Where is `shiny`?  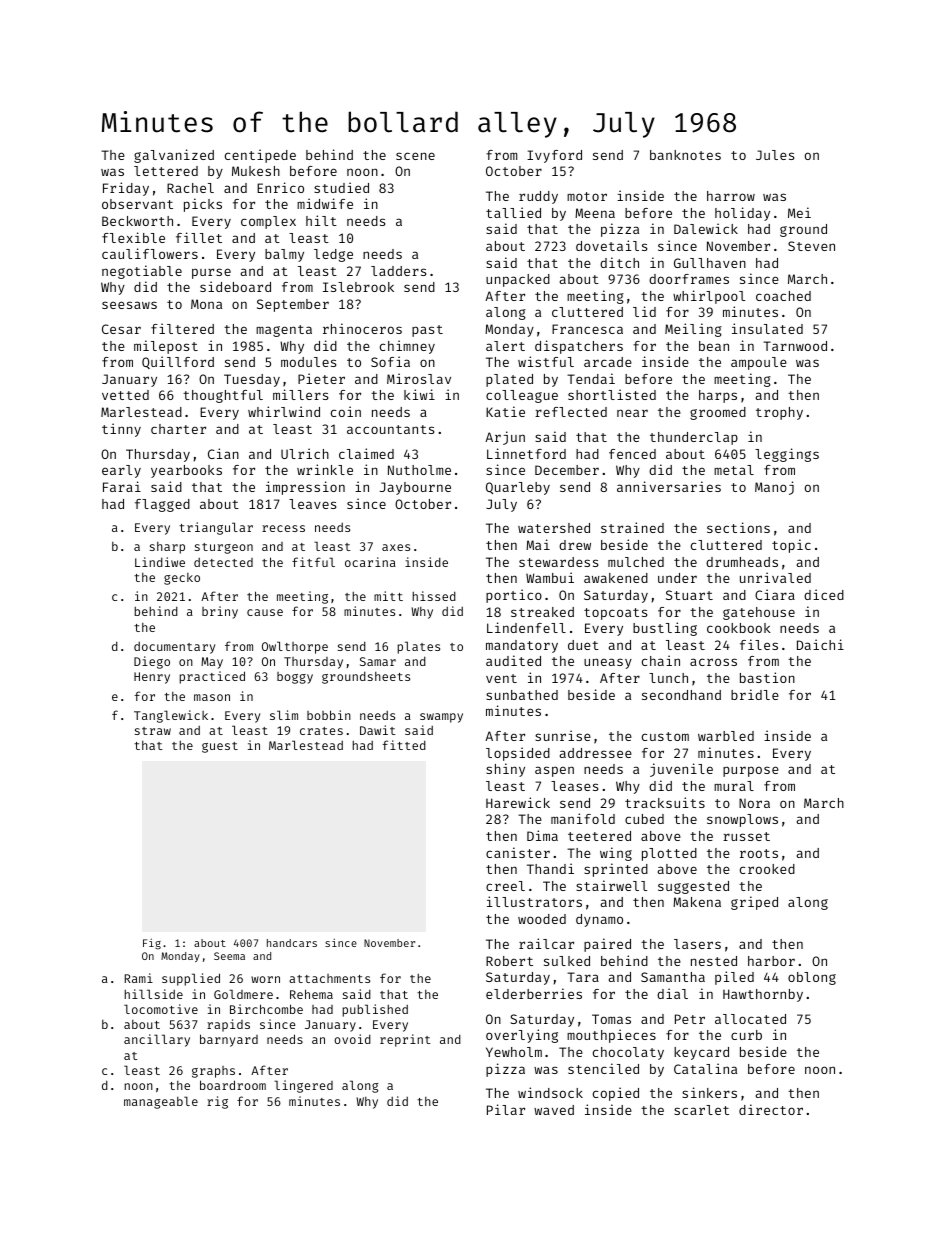 shiny is located at coordinates (505, 770).
